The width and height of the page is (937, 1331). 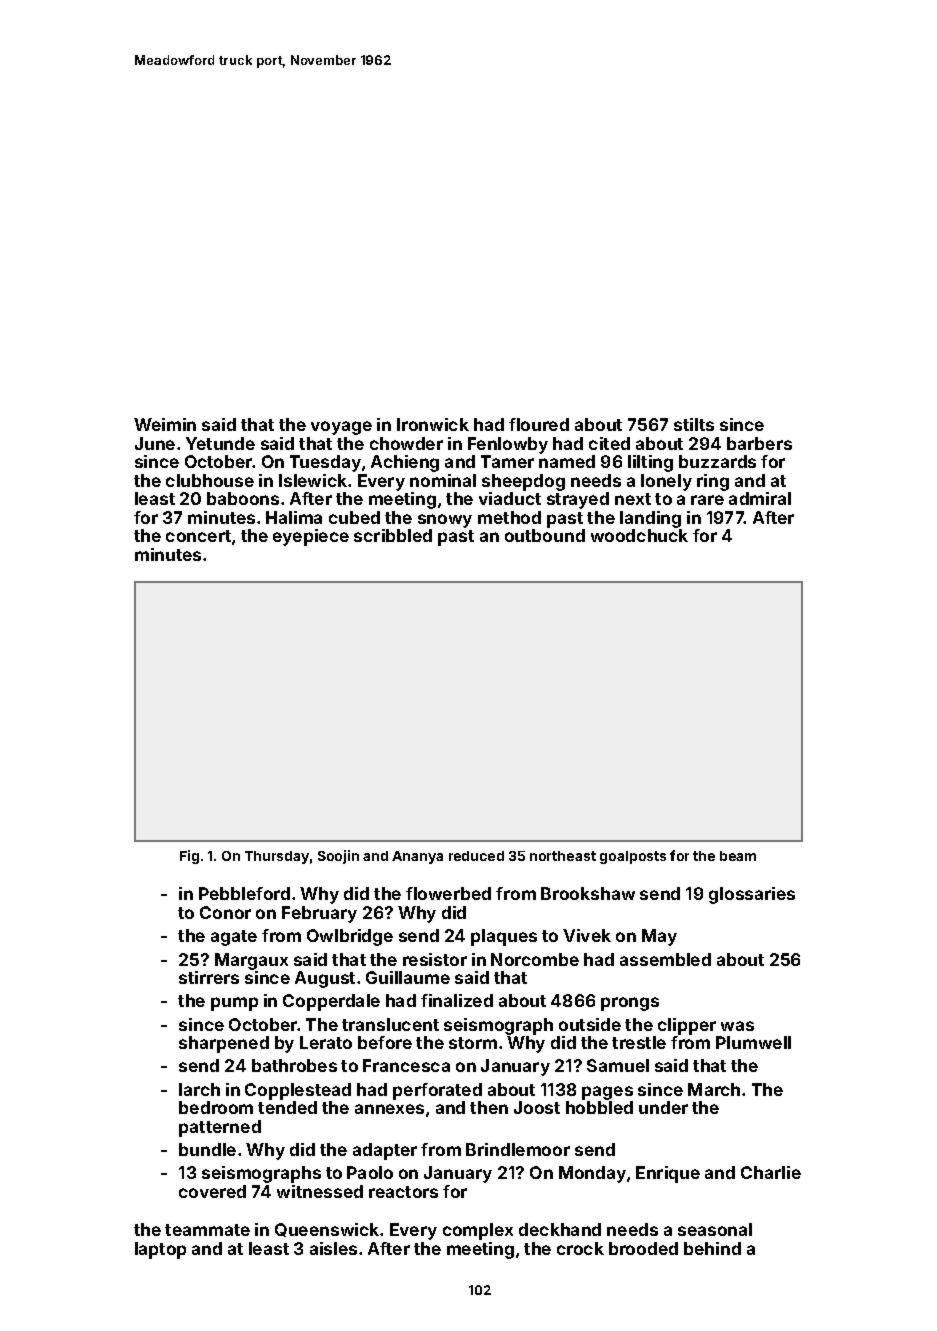 What do you see at coordinates (165, 424) in the page?
I see `Weimin` at bounding box center [165, 424].
